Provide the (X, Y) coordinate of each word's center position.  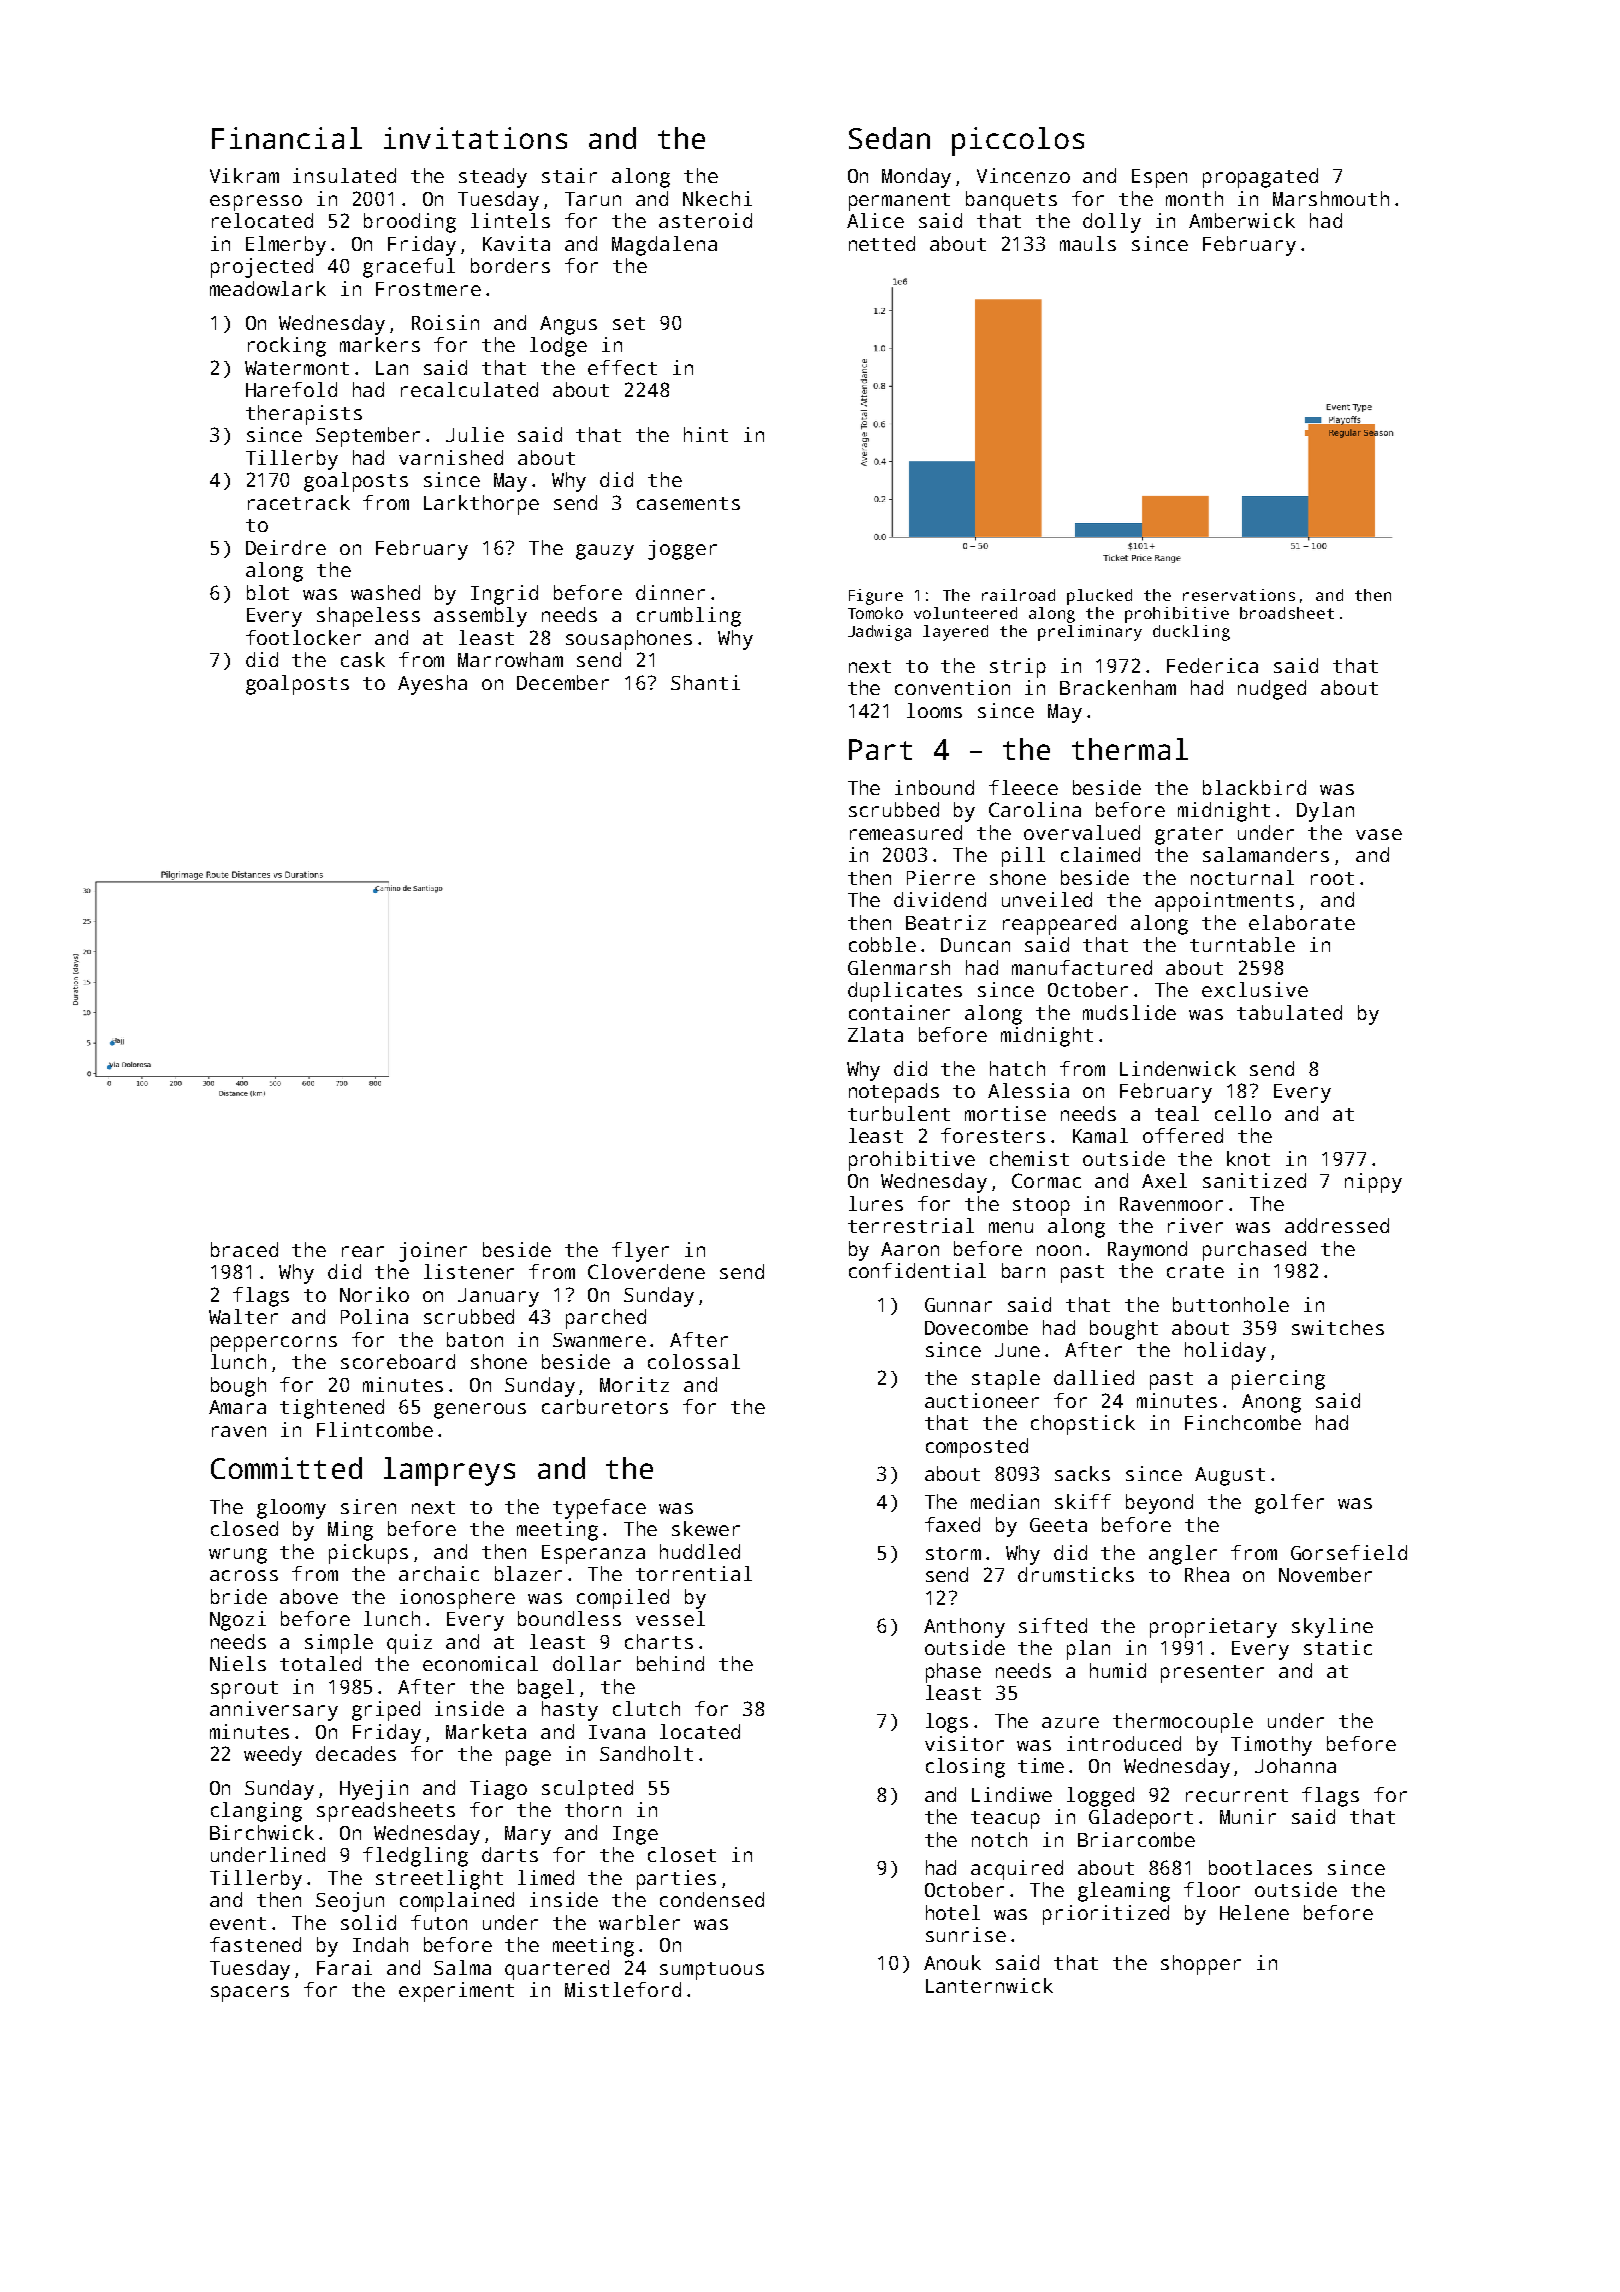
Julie (475, 434)
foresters (993, 1135)
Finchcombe (1243, 1422)
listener (469, 1271)
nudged (1272, 690)
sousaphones (629, 640)
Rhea (1207, 1574)
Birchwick (262, 1832)
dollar (587, 1663)
